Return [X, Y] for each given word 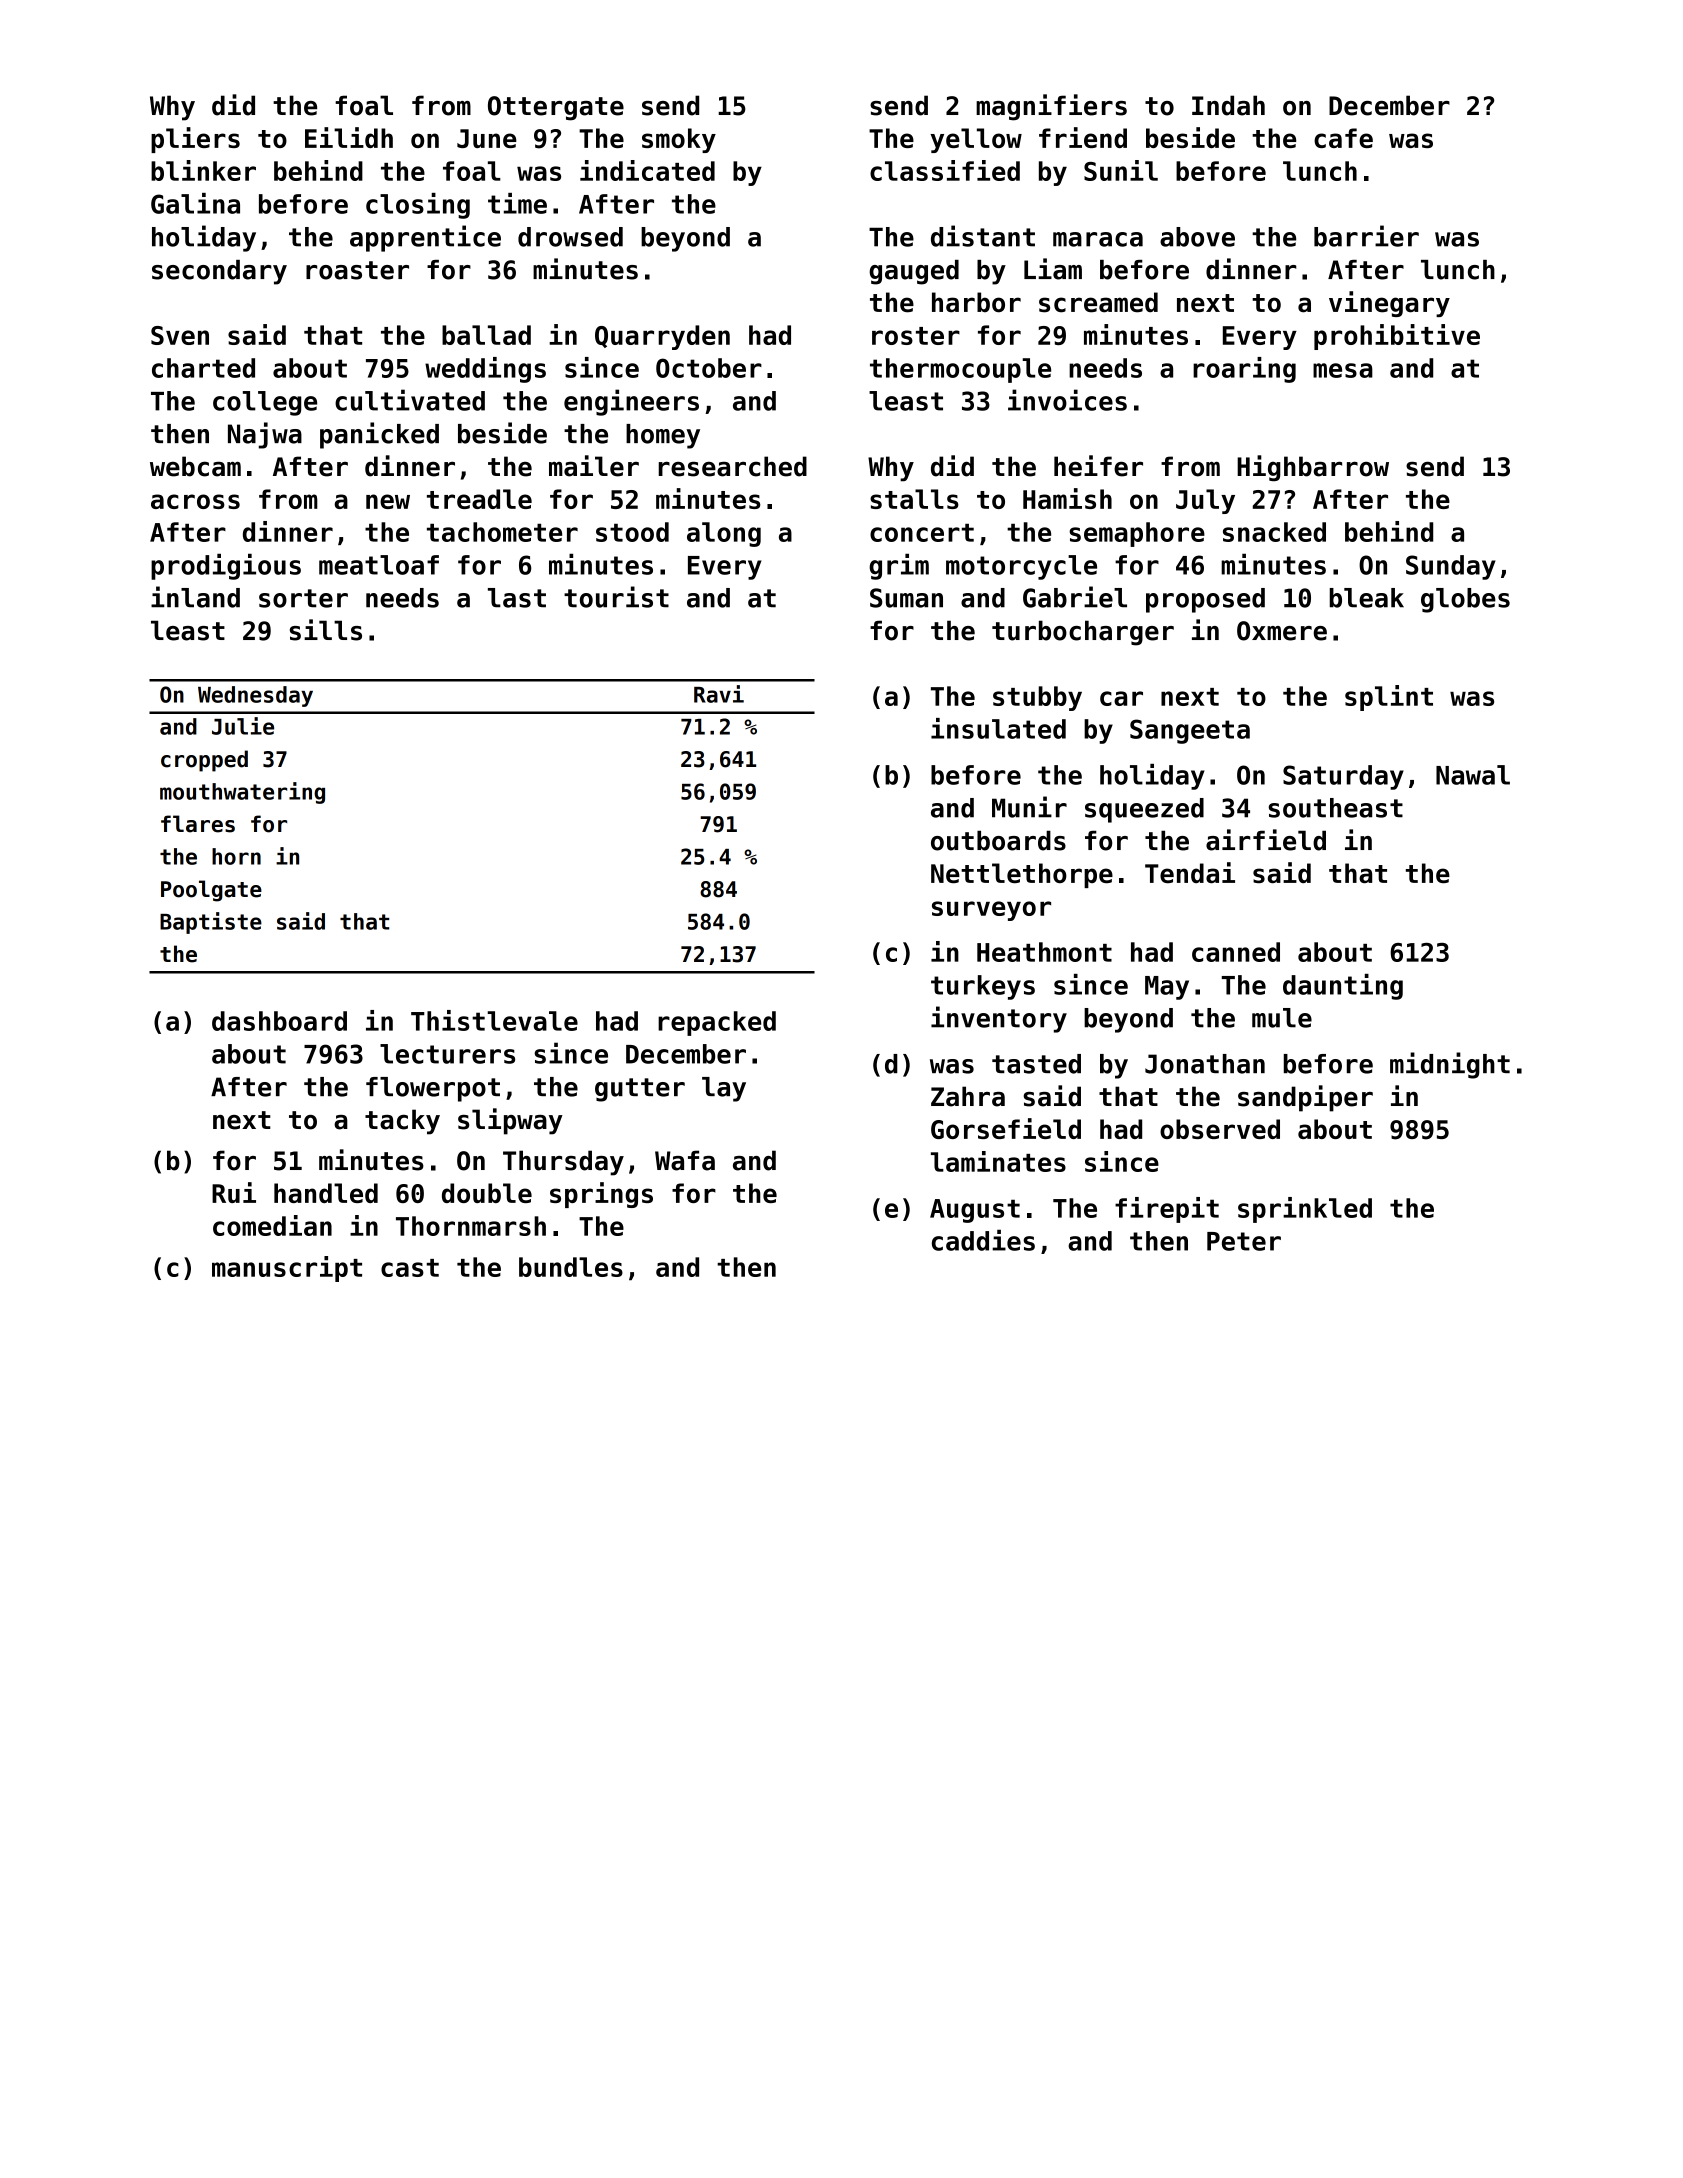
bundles [571, 1267]
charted [203, 368]
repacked [717, 1023]
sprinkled [1305, 1210]
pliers [195, 140]
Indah [1228, 105]
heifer [1098, 466]
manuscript [287, 1269]
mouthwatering [242, 793]
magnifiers [1051, 107]
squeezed [1144, 810]
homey [663, 436]
